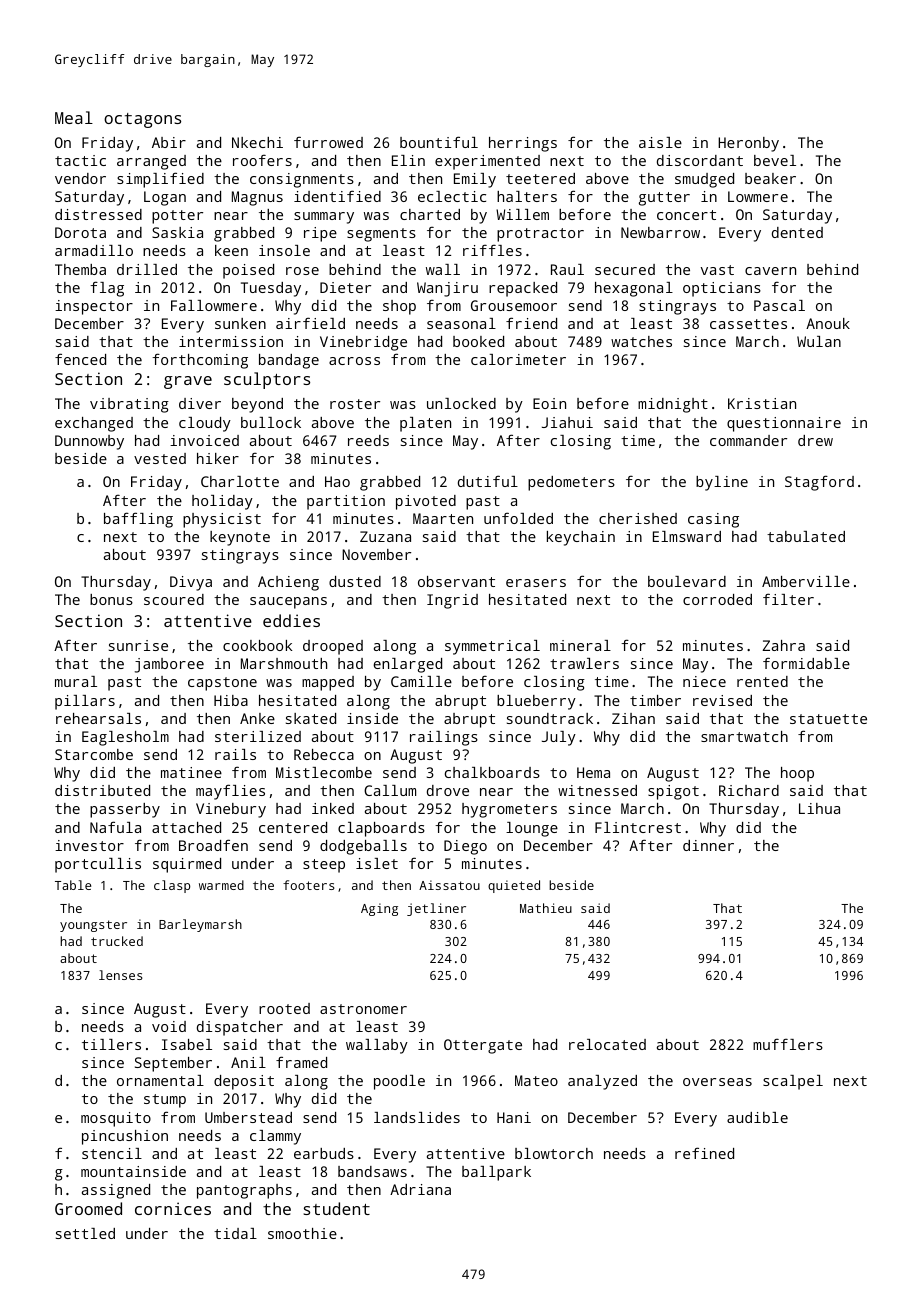 Image resolution: width=924 pixels, height=1308 pixels. Describe the element at coordinates (169, 142) in the screenshot. I see `Abir` at that location.
